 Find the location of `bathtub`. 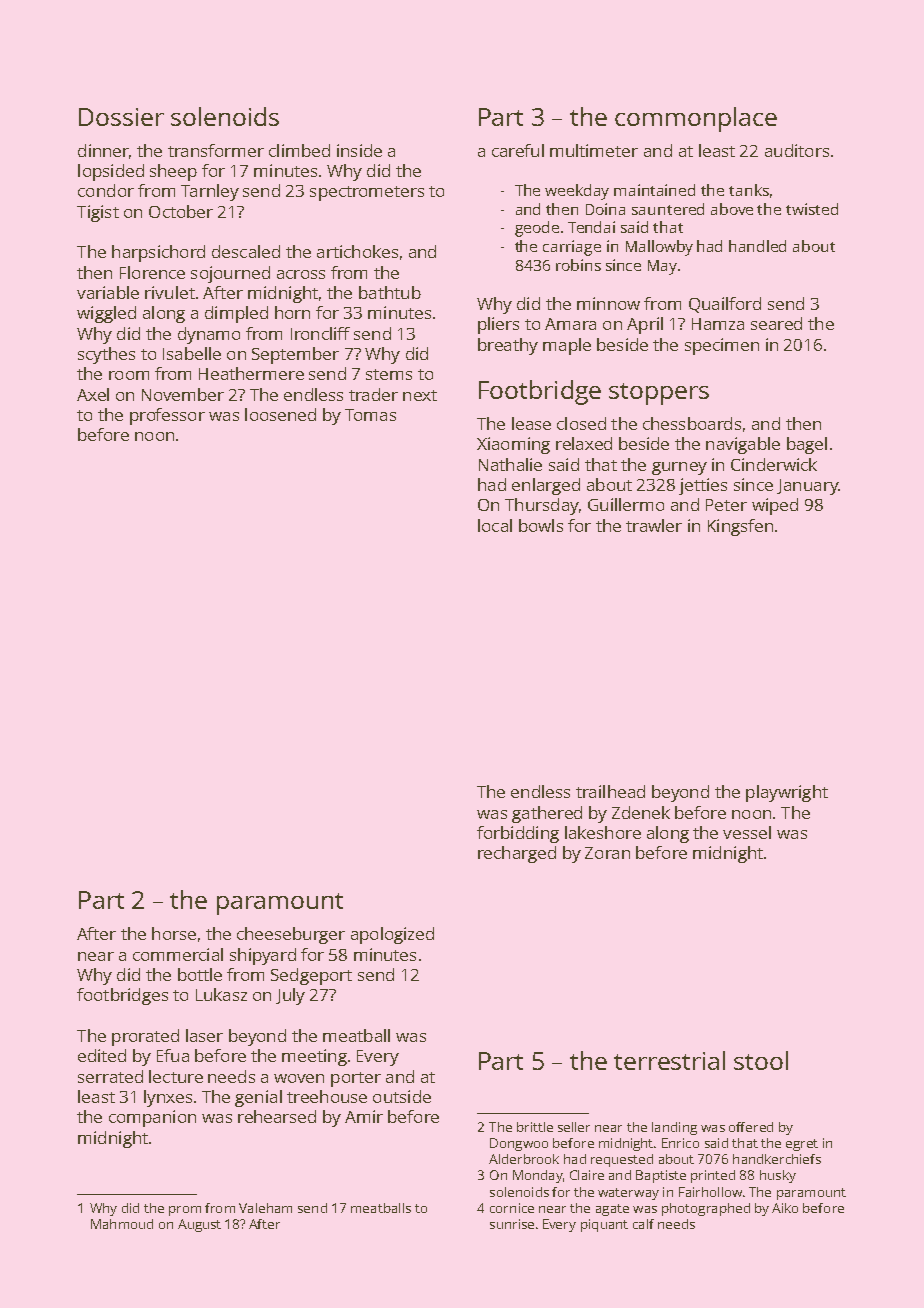

bathtub is located at coordinates (390, 292).
